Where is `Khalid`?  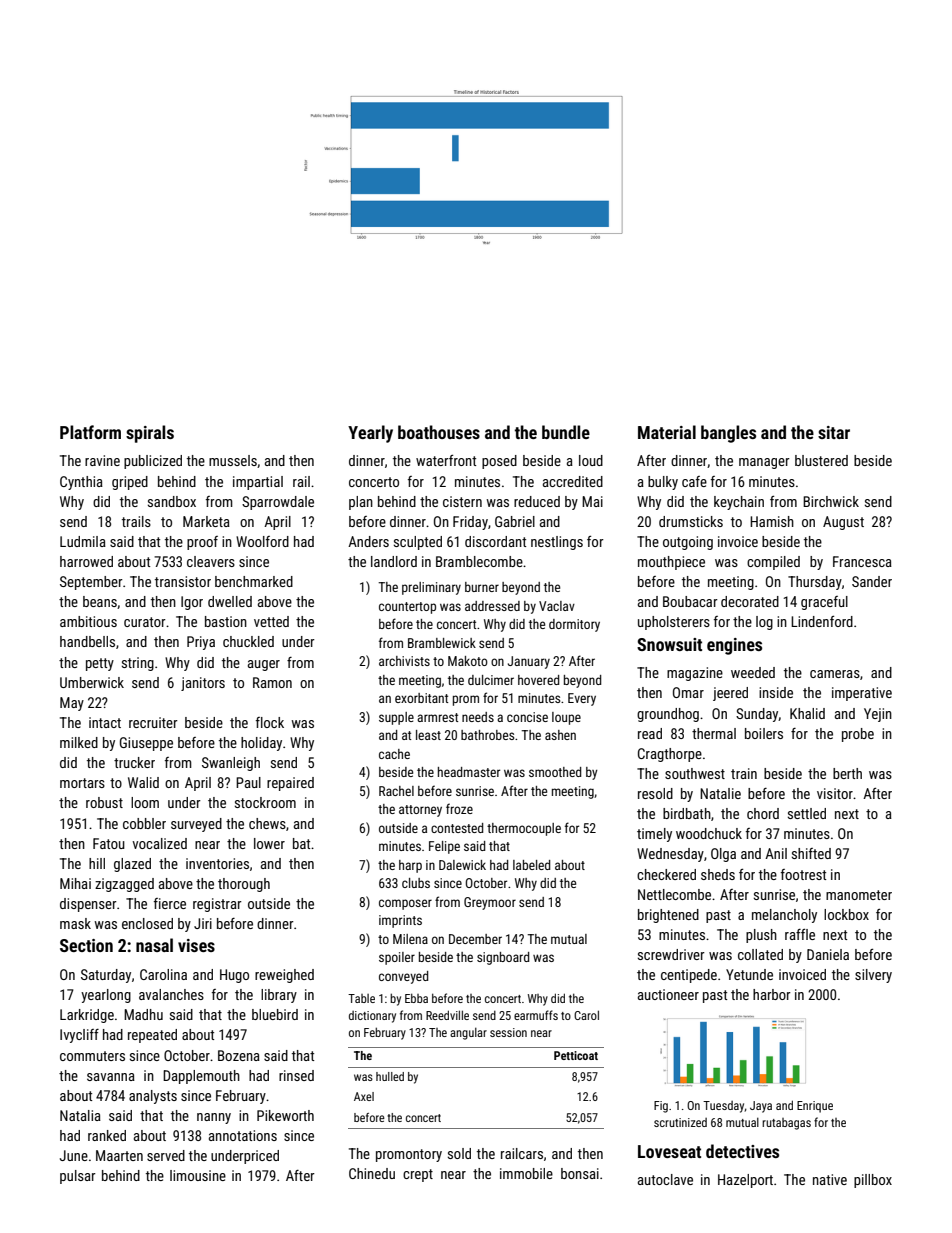 Khalid is located at coordinates (807, 713).
